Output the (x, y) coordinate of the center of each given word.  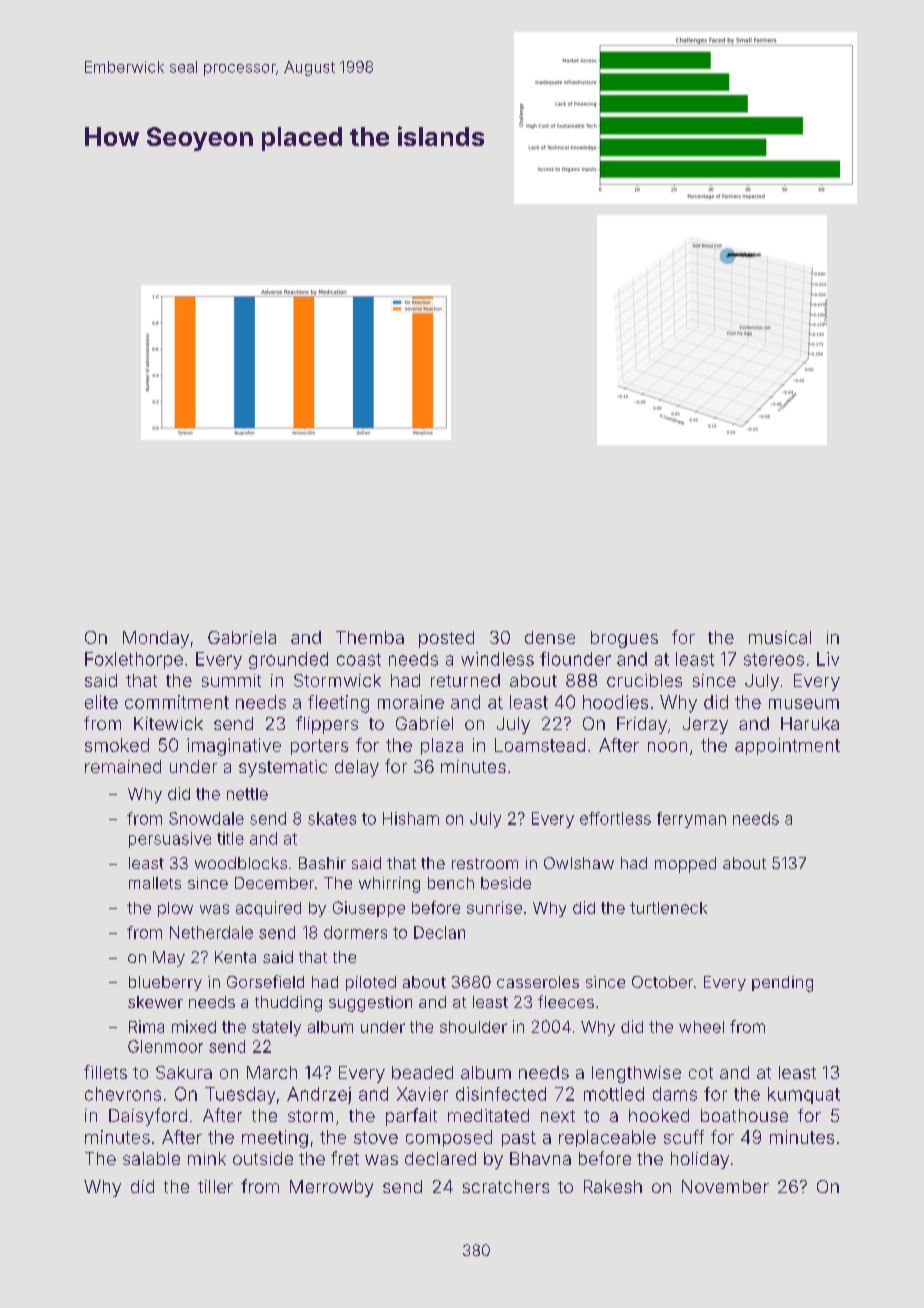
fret (345, 1158)
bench (451, 883)
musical (780, 637)
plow (175, 909)
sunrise (494, 907)
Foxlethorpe (134, 660)
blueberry (165, 983)
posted (446, 639)
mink (207, 1158)
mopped (685, 865)
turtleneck (668, 908)
